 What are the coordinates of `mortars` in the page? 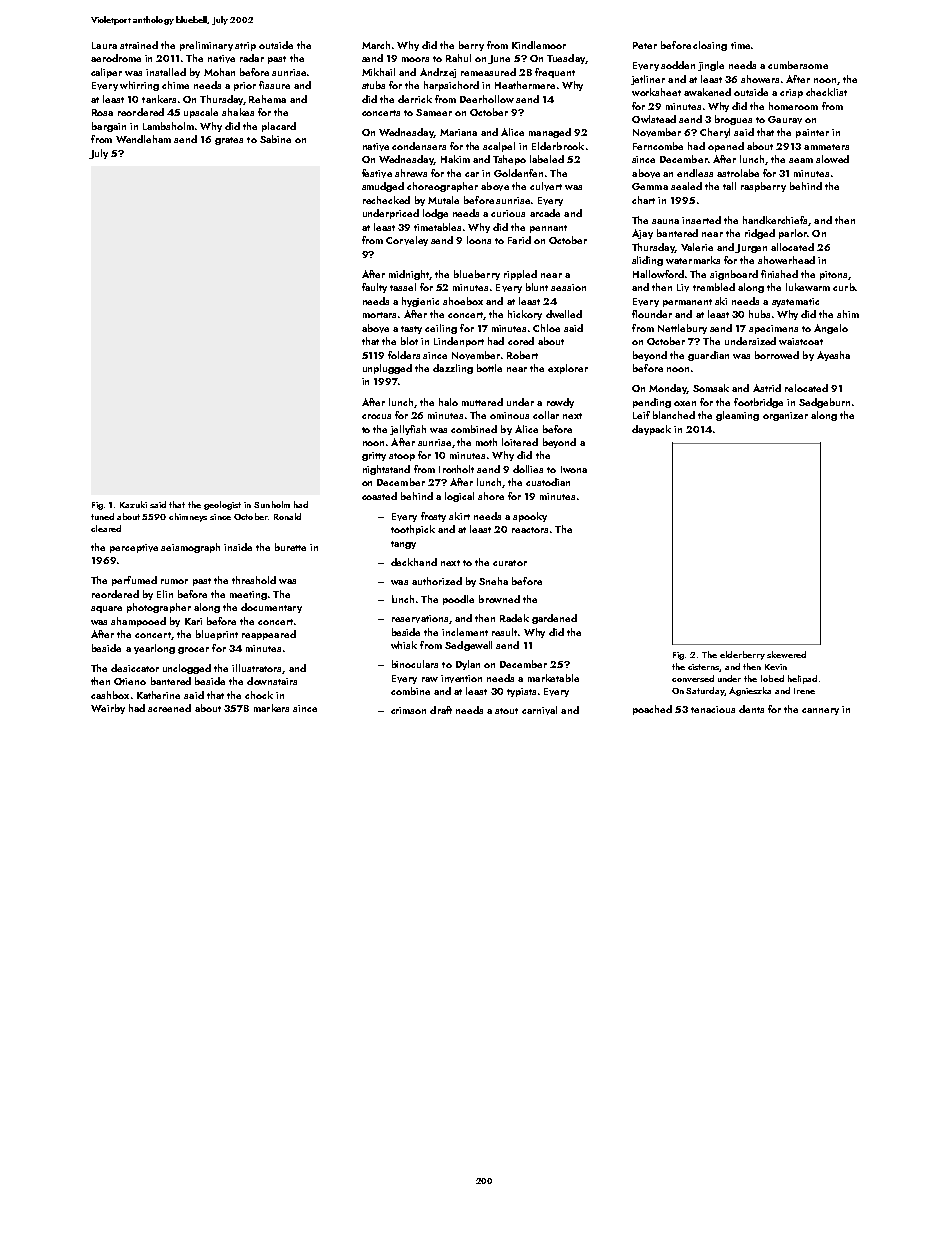 It's located at (379, 315).
